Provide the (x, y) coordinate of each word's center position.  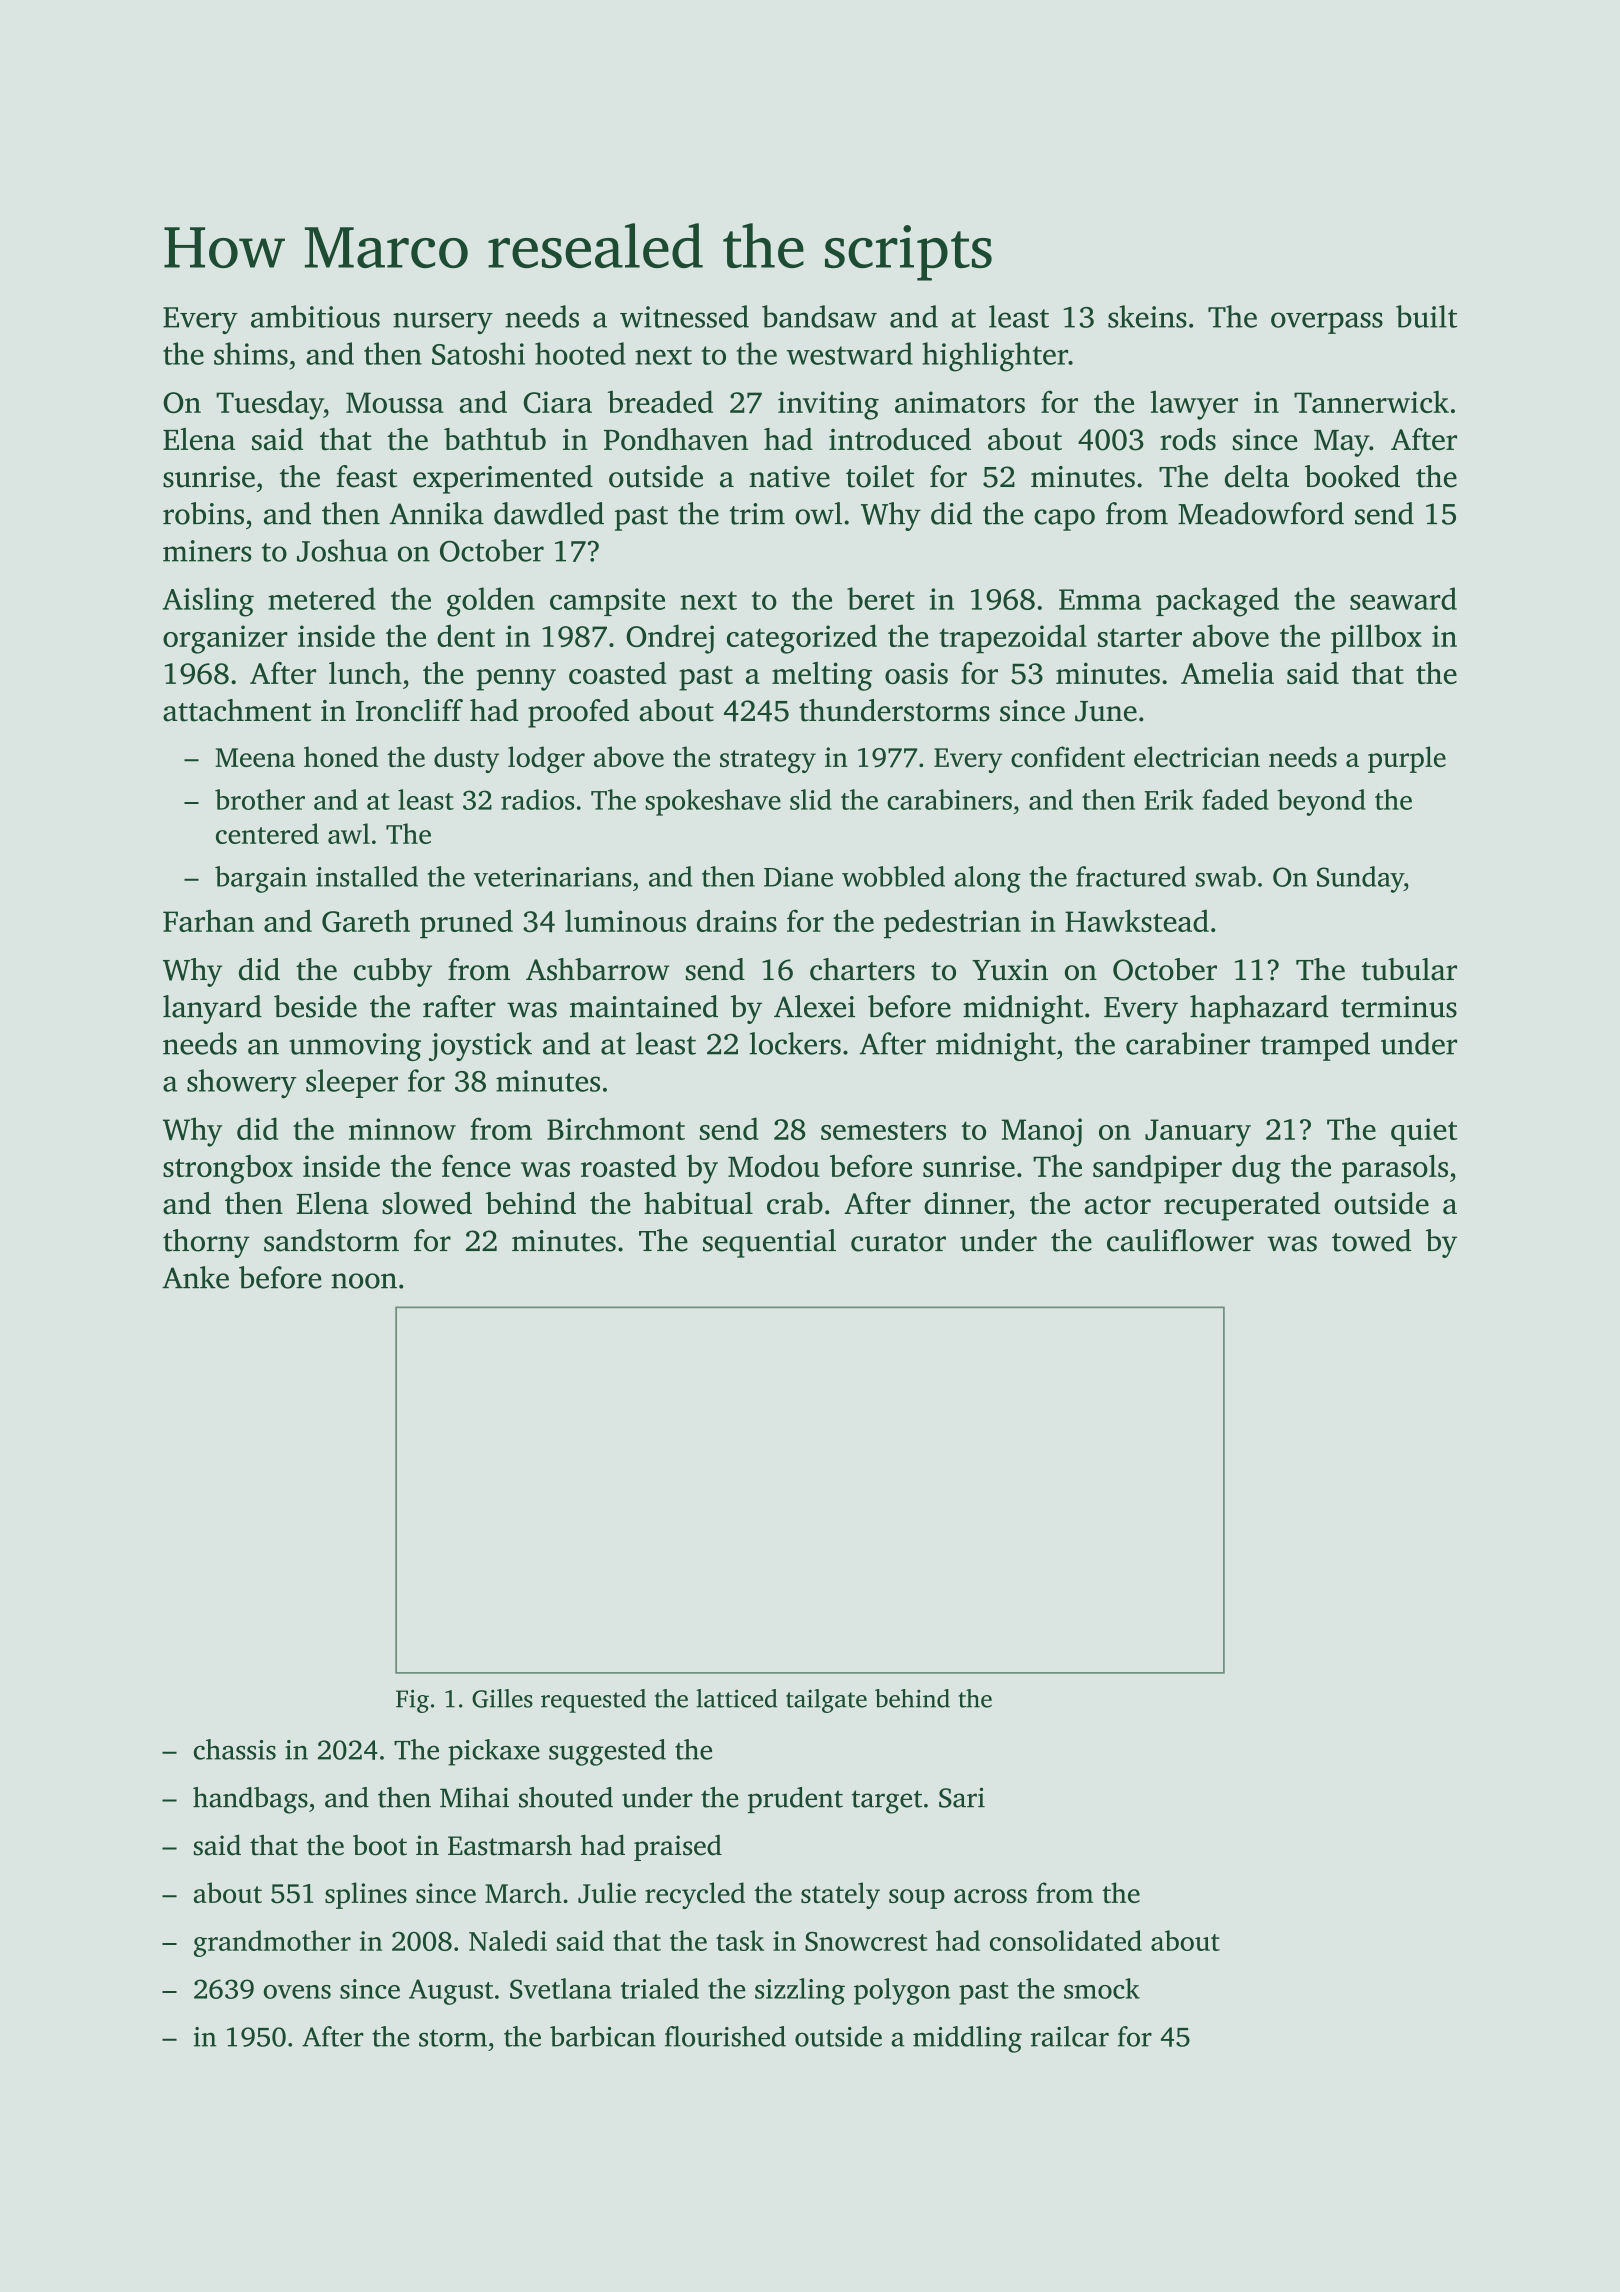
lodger (546, 759)
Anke (195, 1277)
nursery (443, 323)
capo (1064, 520)
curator (898, 1242)
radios (537, 799)
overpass (1327, 323)
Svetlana (561, 1988)
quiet (1424, 1132)
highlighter (995, 357)
